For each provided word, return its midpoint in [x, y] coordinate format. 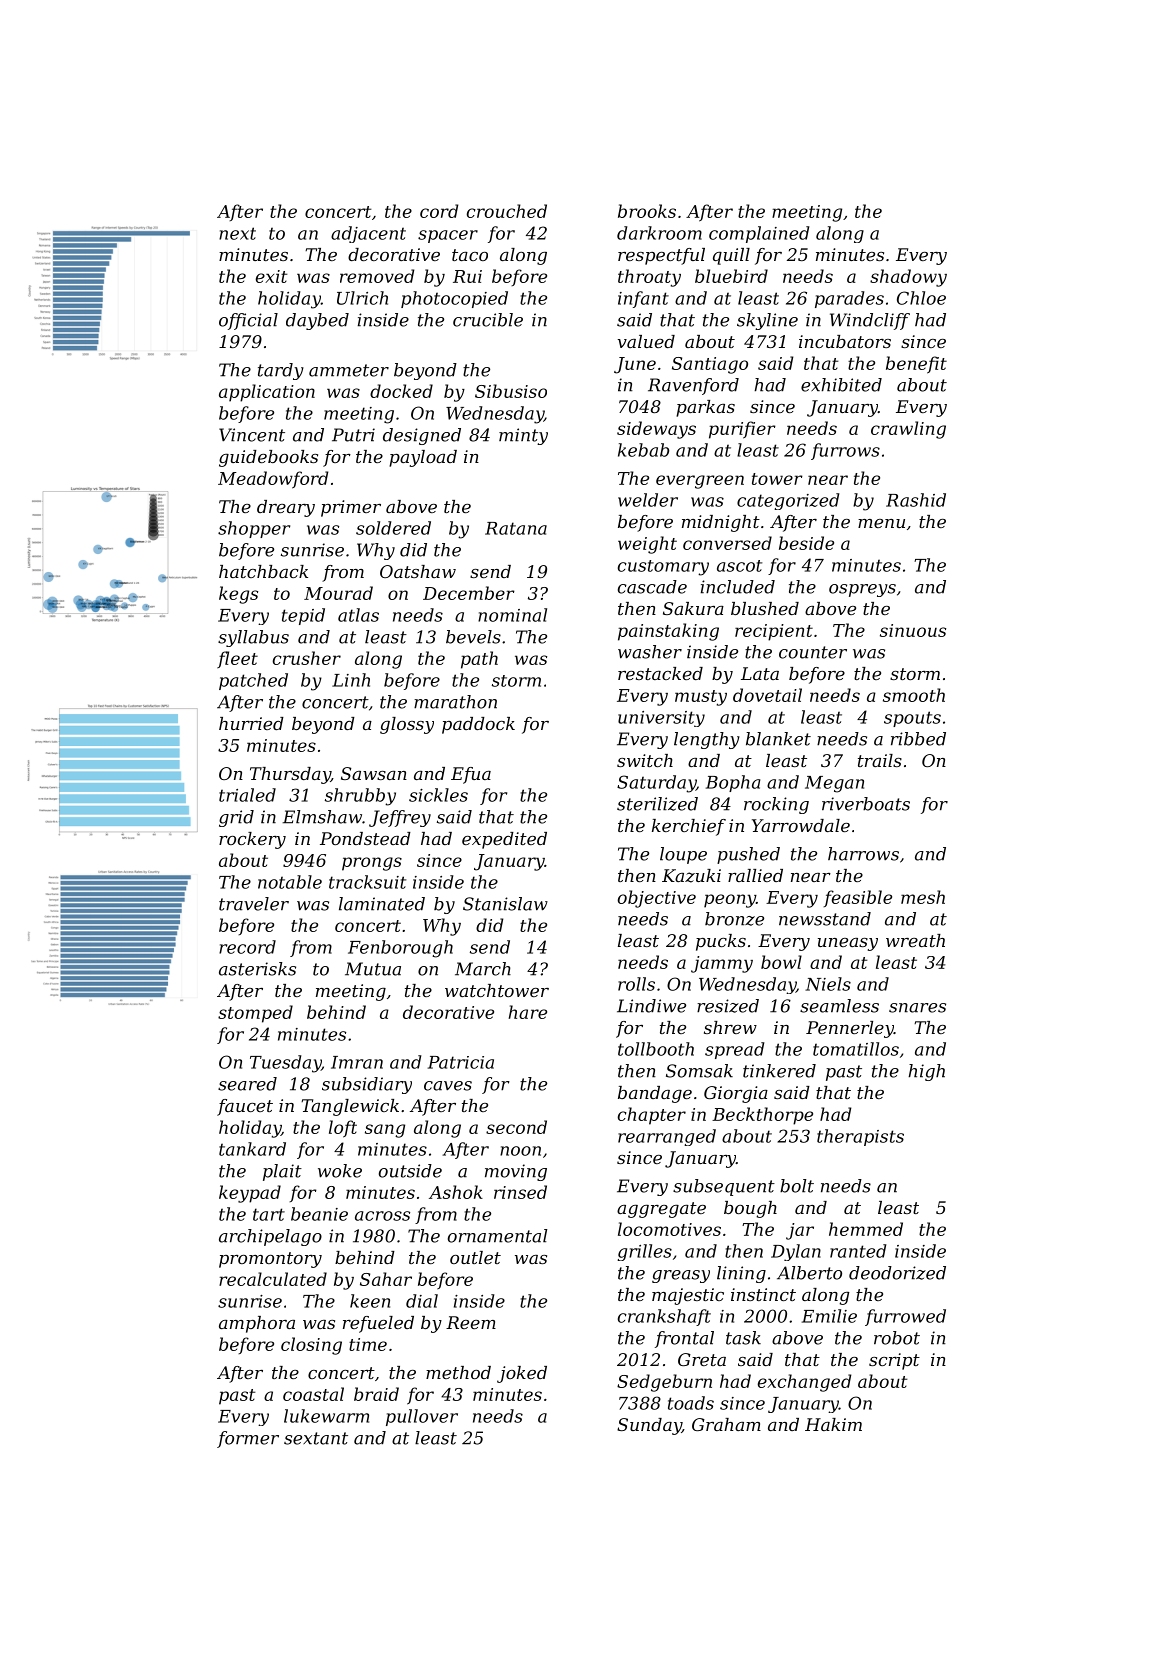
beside [806, 543]
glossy [407, 725]
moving [516, 1172]
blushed [765, 608]
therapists [860, 1137]
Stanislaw [505, 904]
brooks [647, 211]
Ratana [516, 528]
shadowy [908, 278]
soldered [393, 528]
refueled [378, 1324]
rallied [755, 875]
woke [340, 1171]
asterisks [257, 969]
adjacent [368, 234]
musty [701, 698]
